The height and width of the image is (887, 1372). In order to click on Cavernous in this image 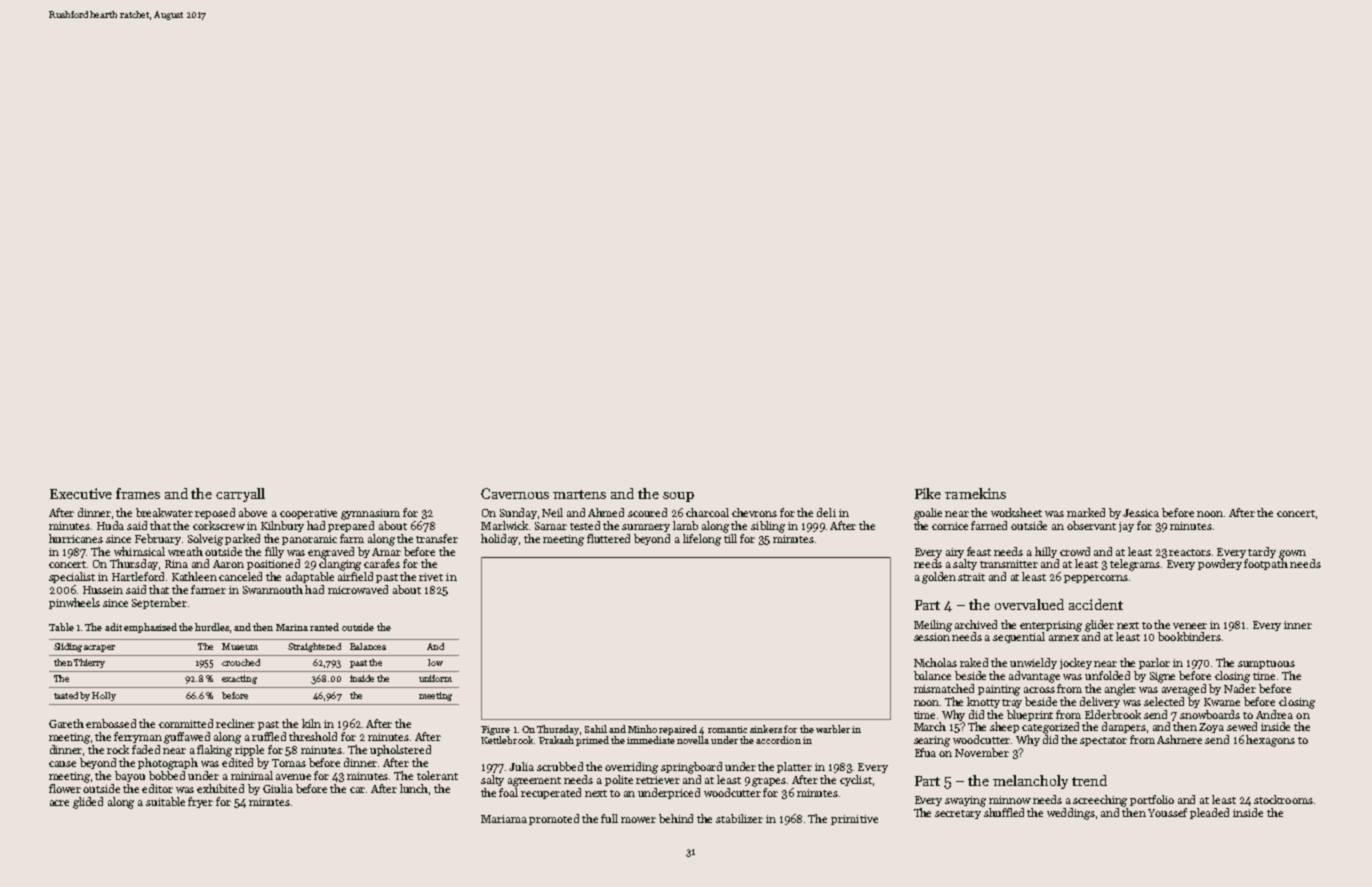, I will do `click(515, 493)`.
